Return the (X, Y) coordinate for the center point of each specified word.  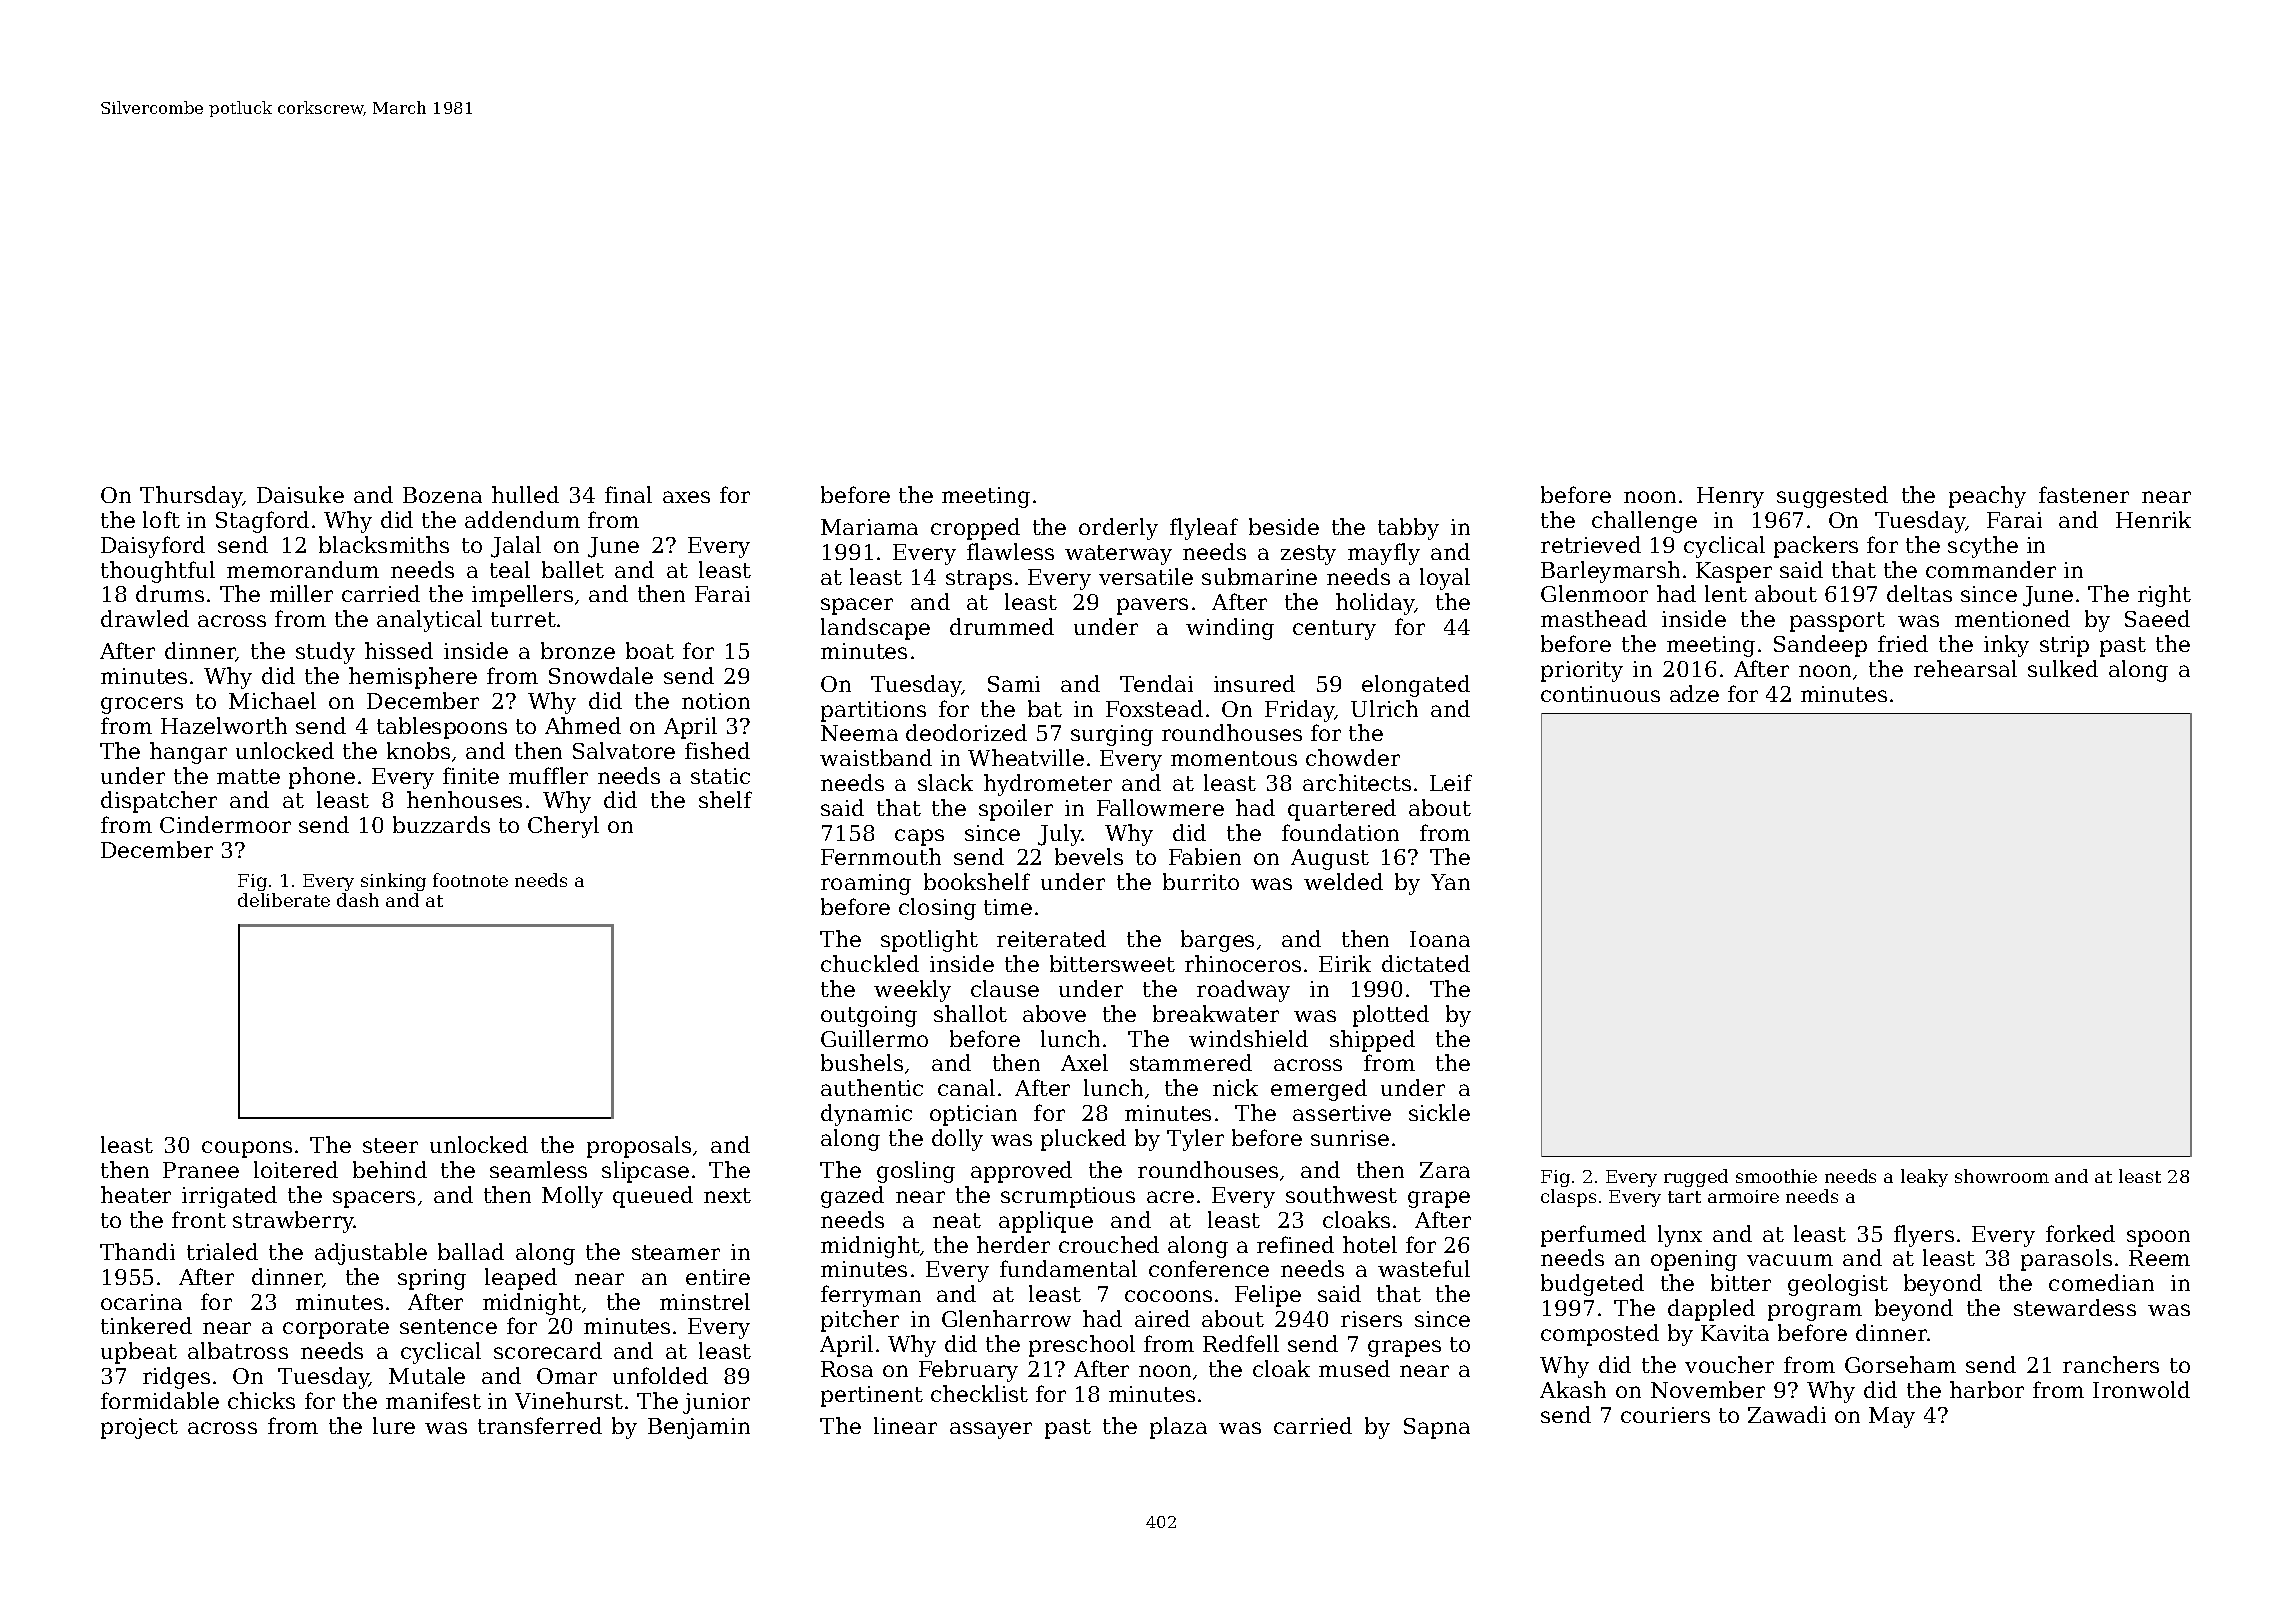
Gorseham (1900, 1364)
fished (717, 750)
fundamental (1068, 1268)
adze (1694, 693)
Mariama (869, 527)
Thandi (137, 1251)
